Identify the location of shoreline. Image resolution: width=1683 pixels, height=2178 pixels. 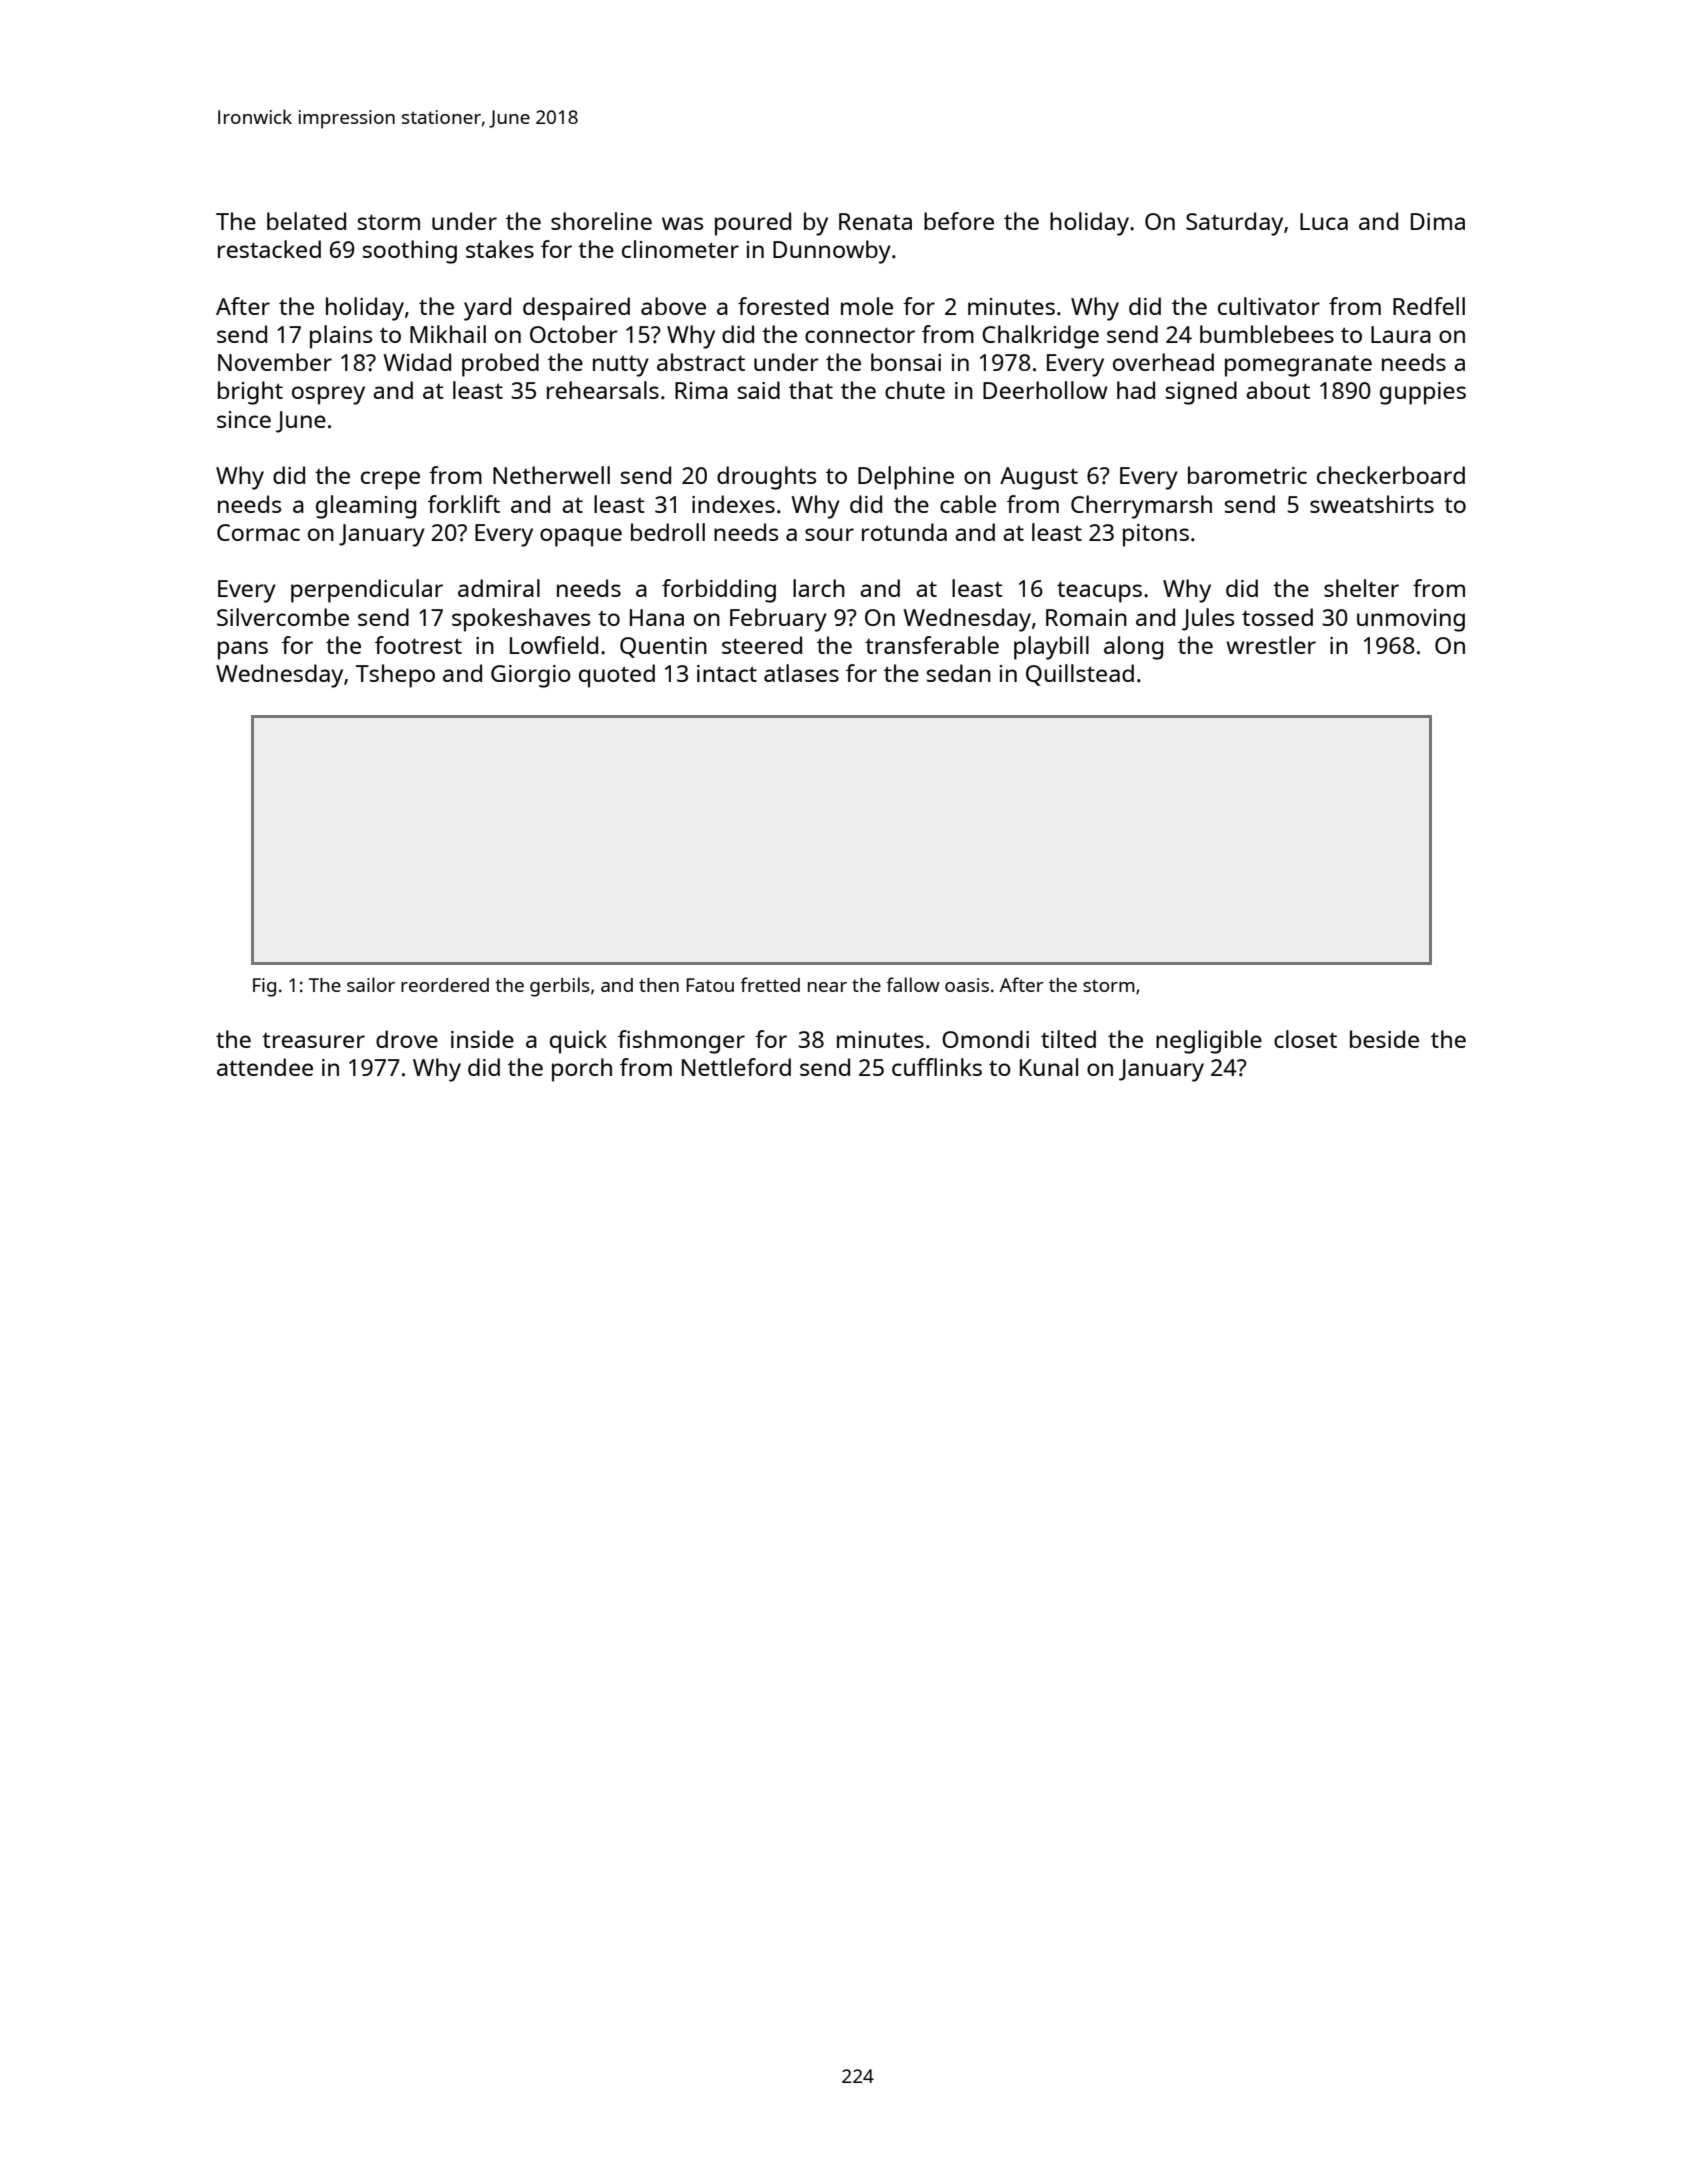
(601, 221).
